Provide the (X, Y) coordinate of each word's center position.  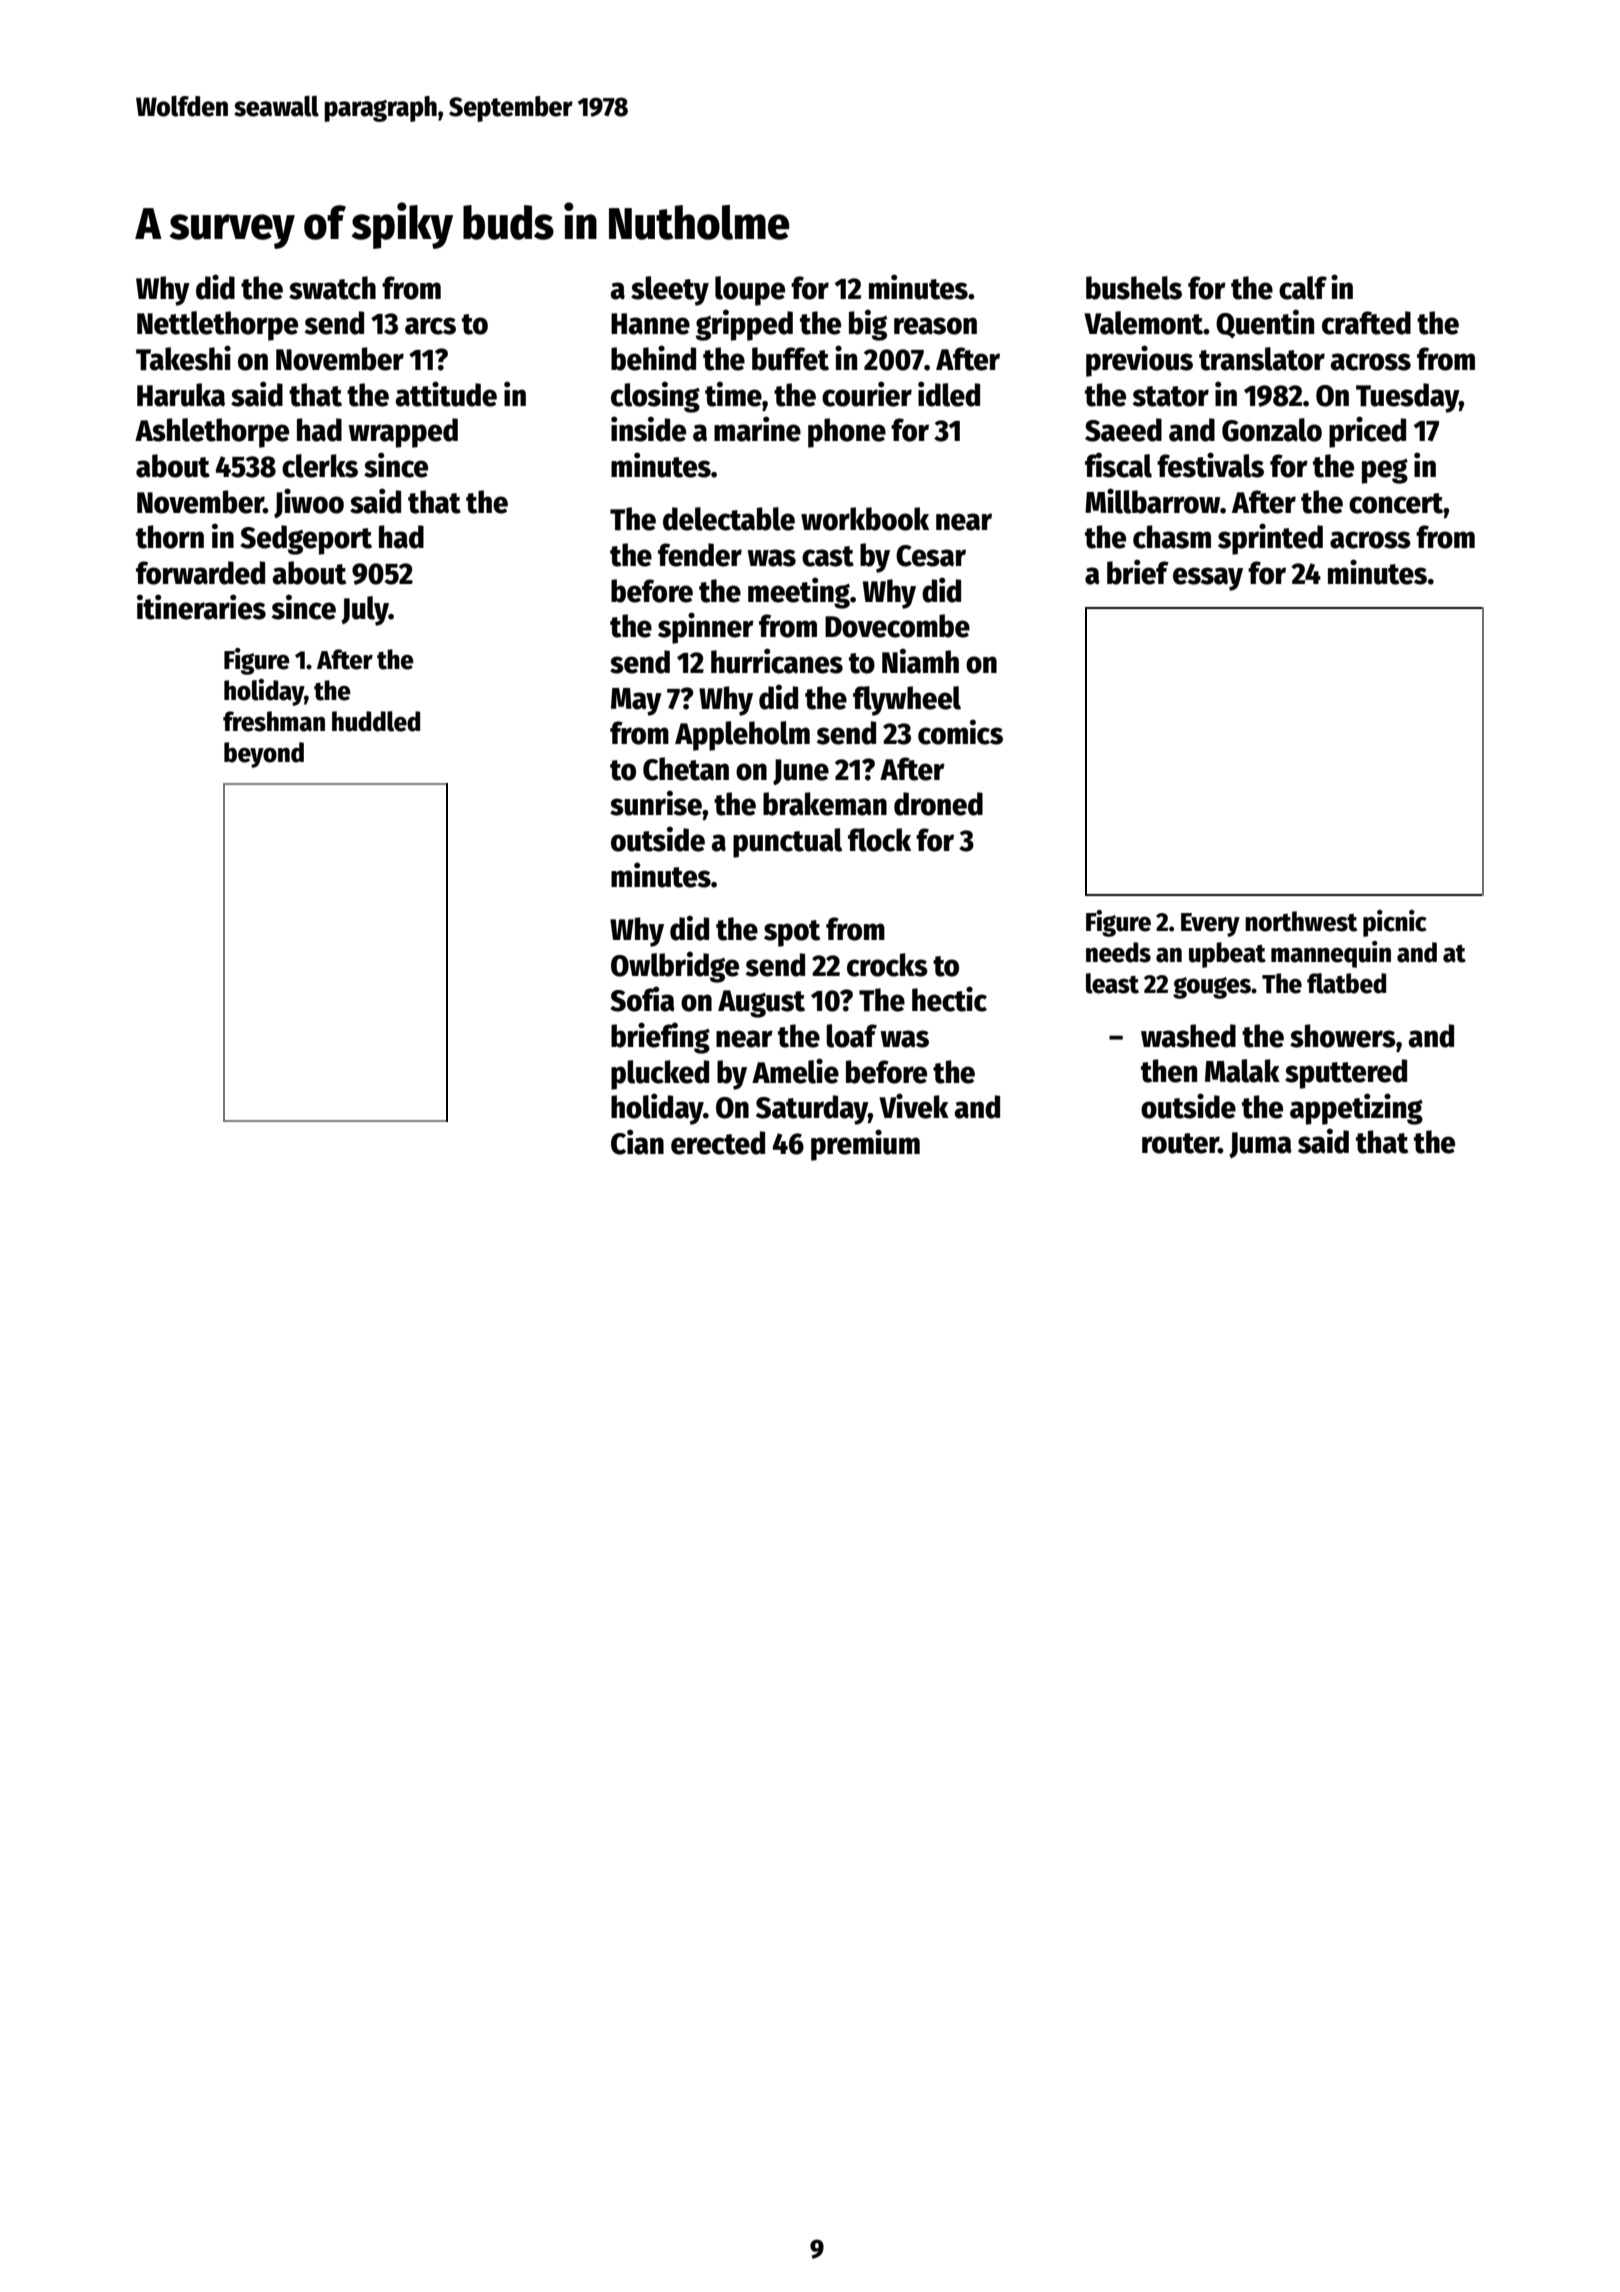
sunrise (656, 803)
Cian (637, 1142)
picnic (1395, 923)
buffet (790, 359)
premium (865, 1145)
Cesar (931, 556)
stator (1171, 396)
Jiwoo (309, 503)
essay (1208, 579)
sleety (670, 291)
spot (792, 933)
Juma (1260, 1145)
